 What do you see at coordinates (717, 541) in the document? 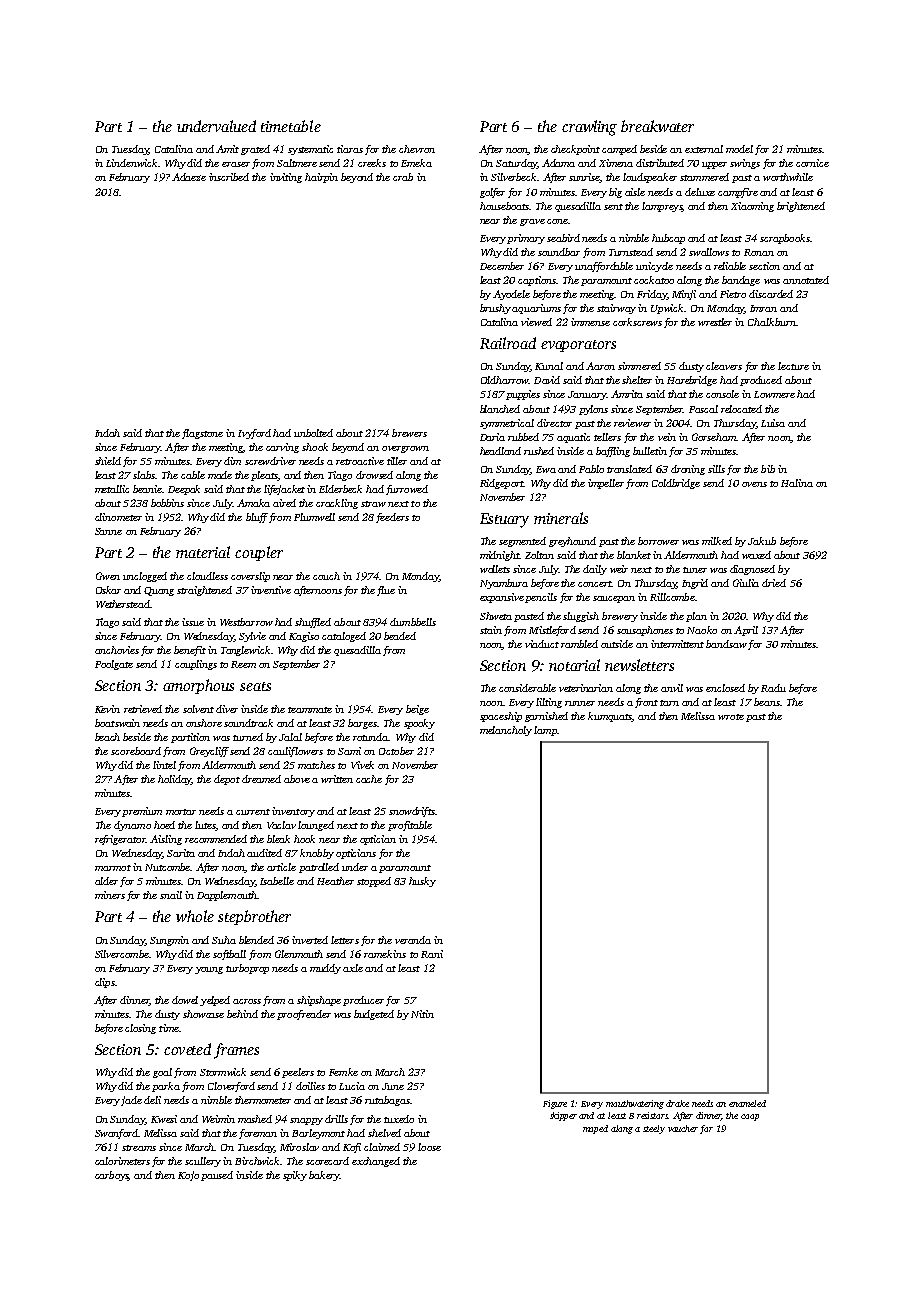
I see `milked` at bounding box center [717, 541].
